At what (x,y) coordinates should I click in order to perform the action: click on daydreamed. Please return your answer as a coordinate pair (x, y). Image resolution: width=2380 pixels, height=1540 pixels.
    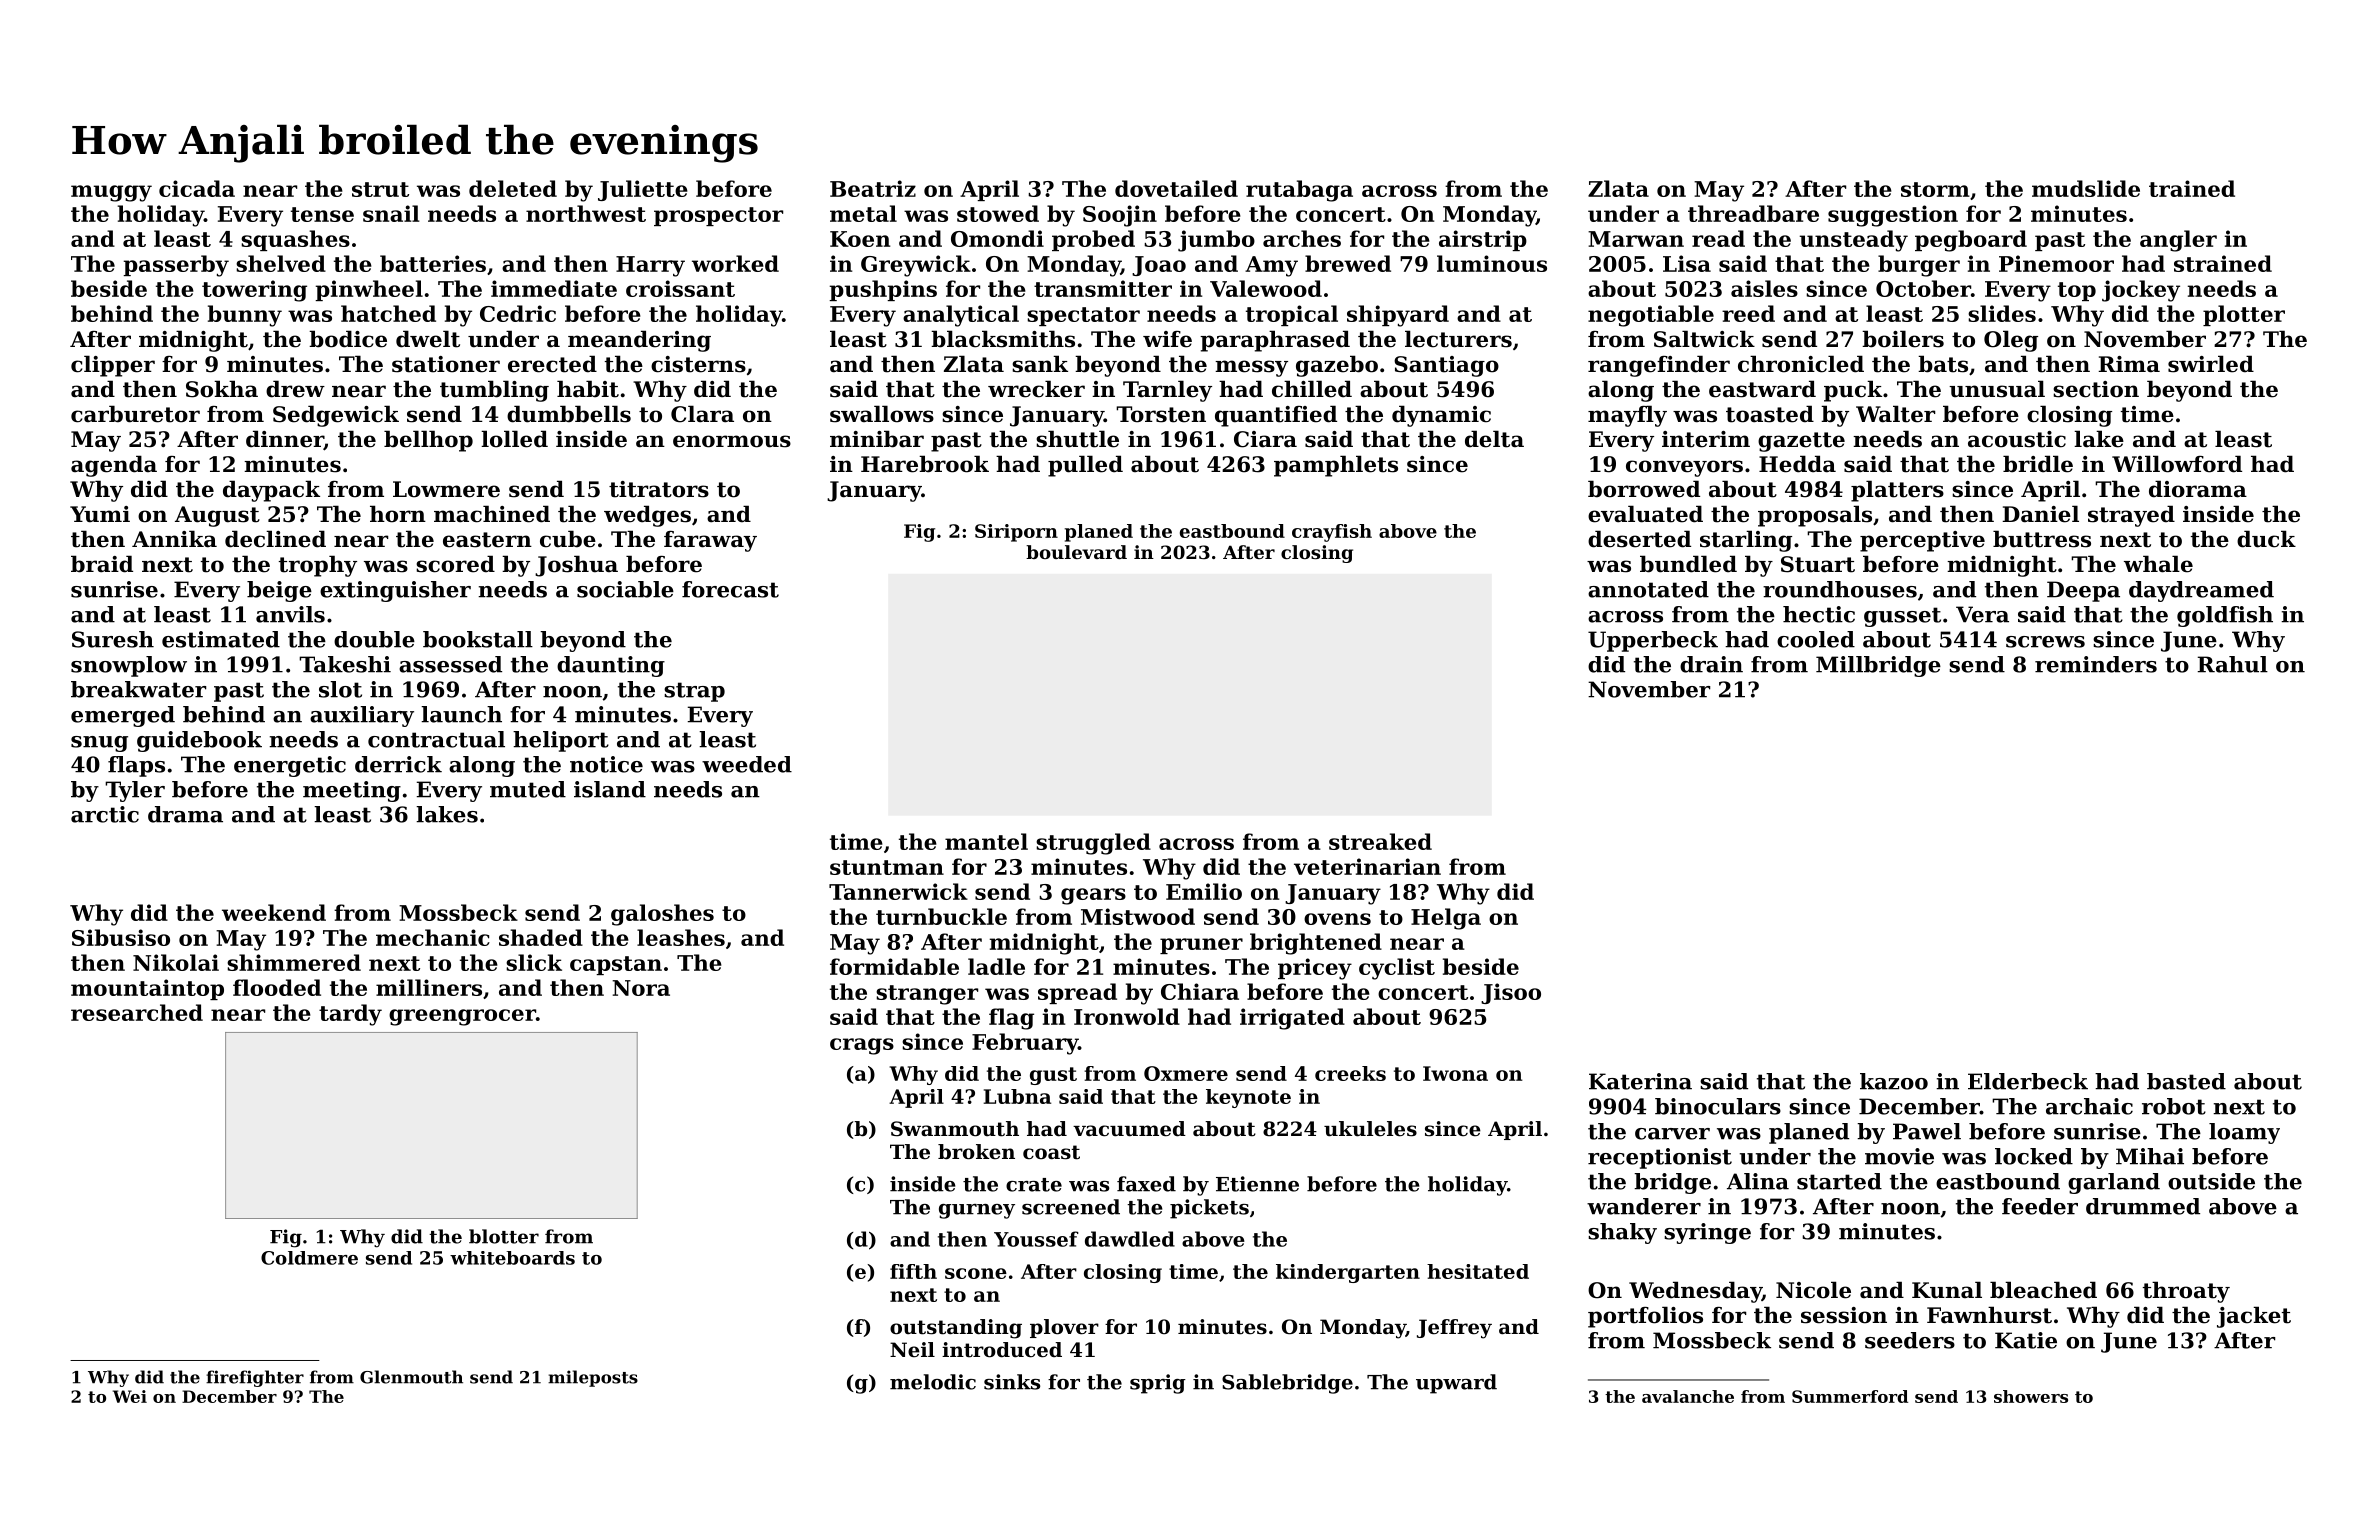
    Looking at the image, I should click on (2201, 591).
